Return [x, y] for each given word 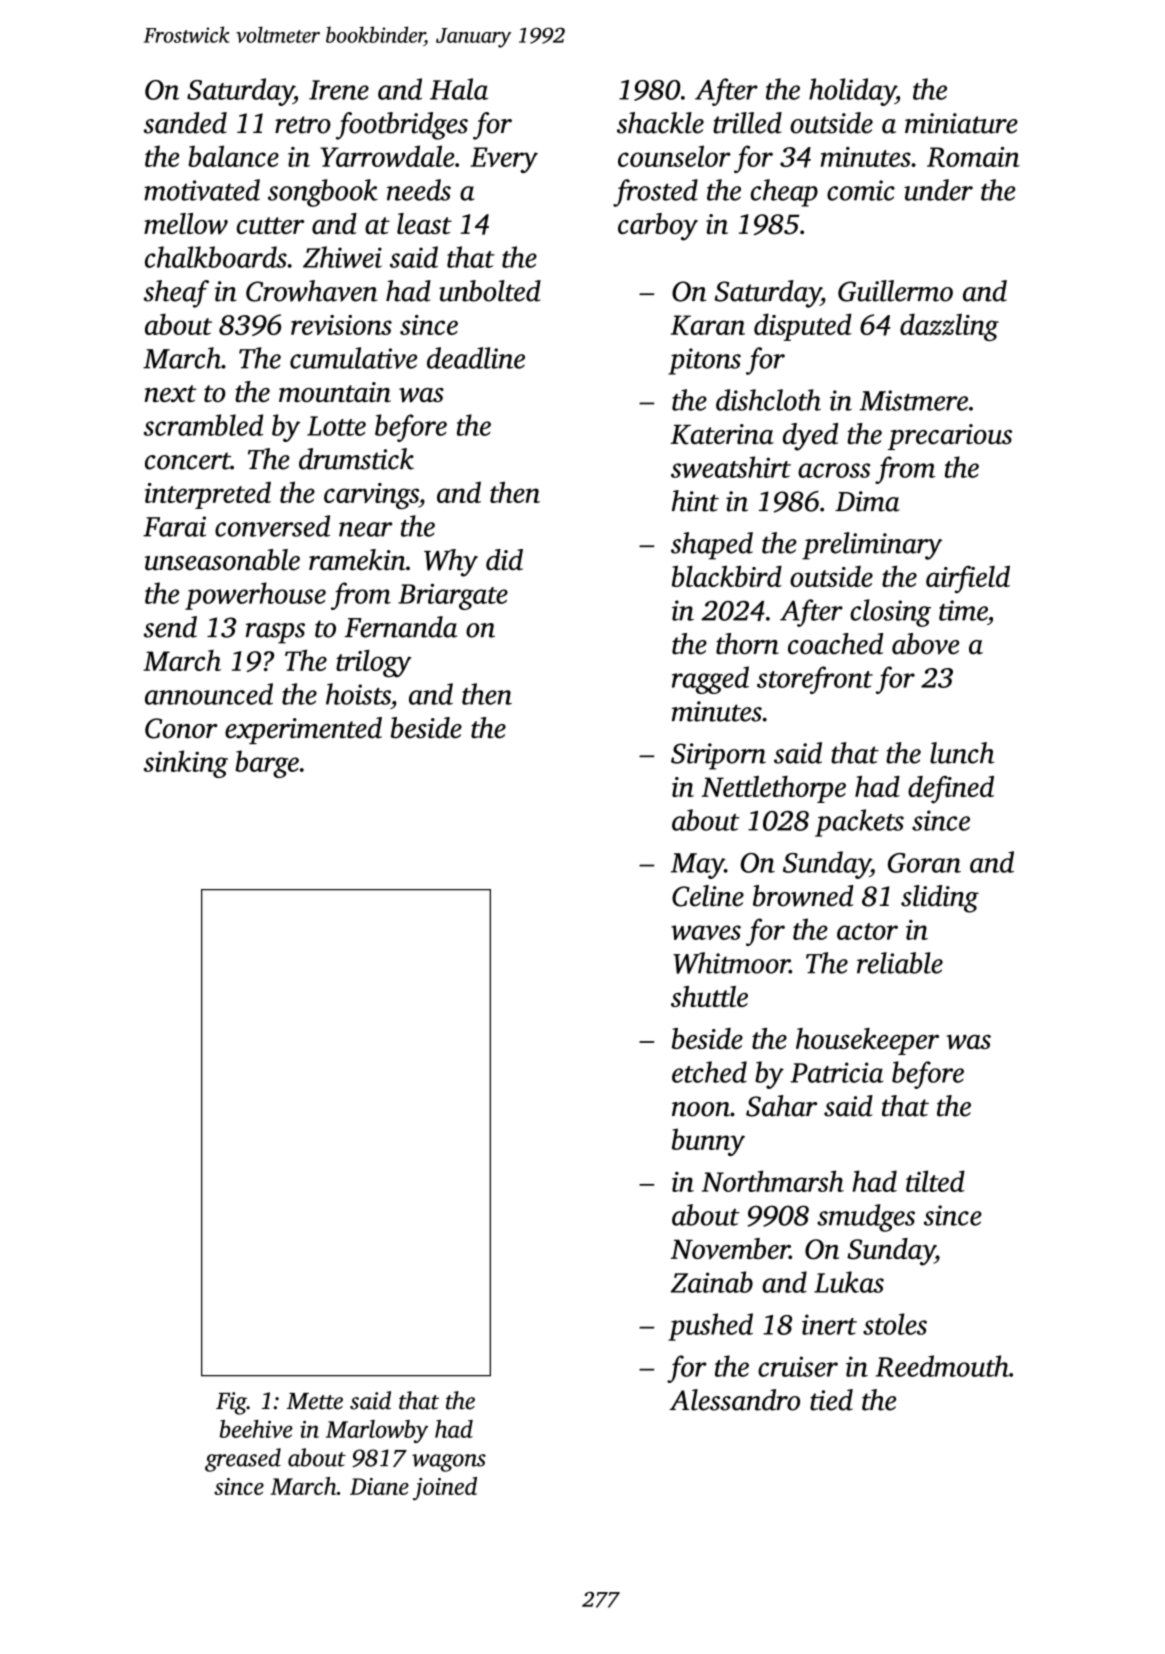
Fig [231, 1403]
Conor [181, 728]
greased [243, 1460]
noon [701, 1109]
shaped [712, 546]
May [697, 866]
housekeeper [867, 1041]
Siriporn [718, 756]
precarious [950, 437]
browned [803, 896]
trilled [747, 123]
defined [951, 790]
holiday [852, 92]
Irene [339, 90]
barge [267, 764]
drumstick [356, 459]
